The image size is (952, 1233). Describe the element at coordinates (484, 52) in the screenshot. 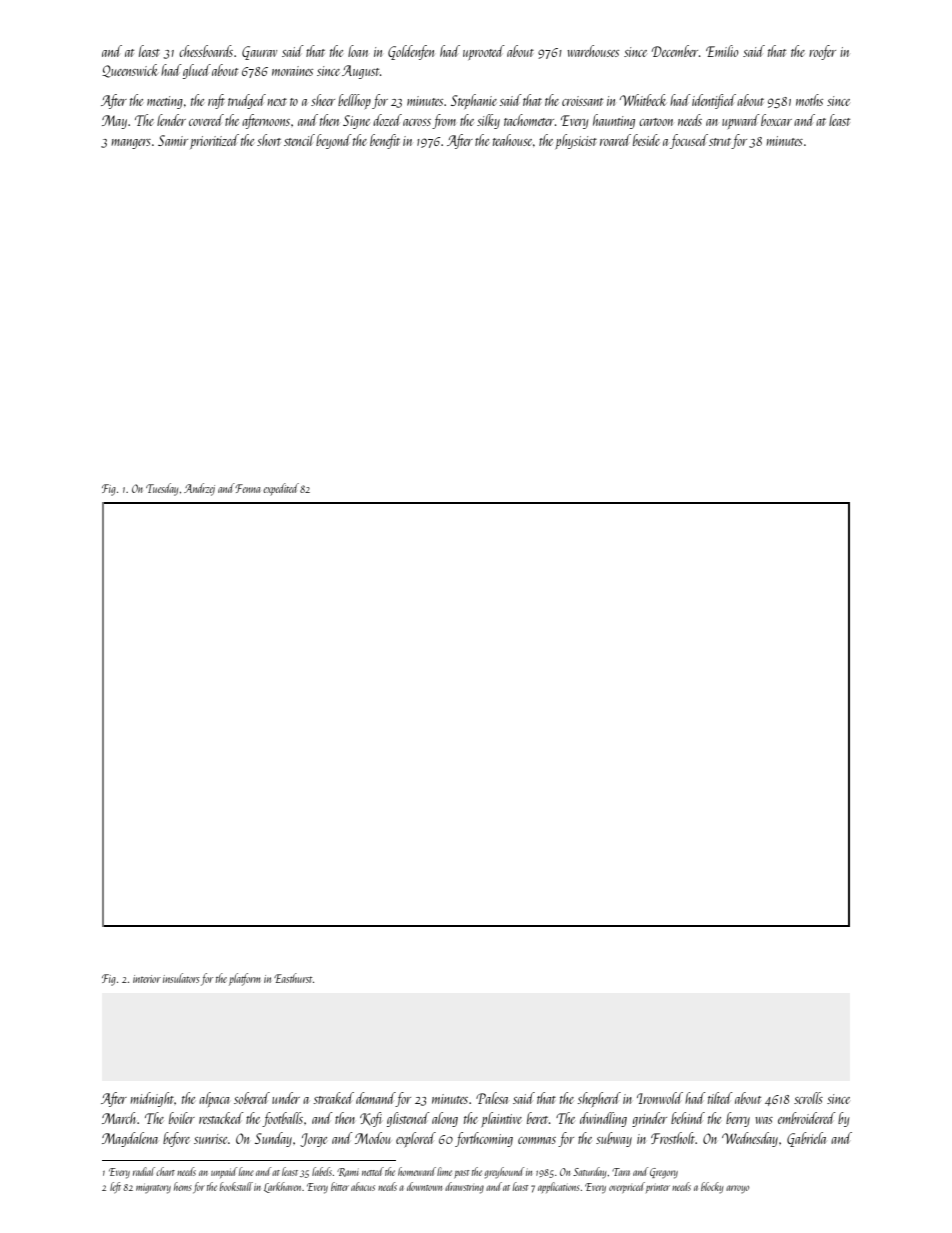

I see `uprooted` at that location.
